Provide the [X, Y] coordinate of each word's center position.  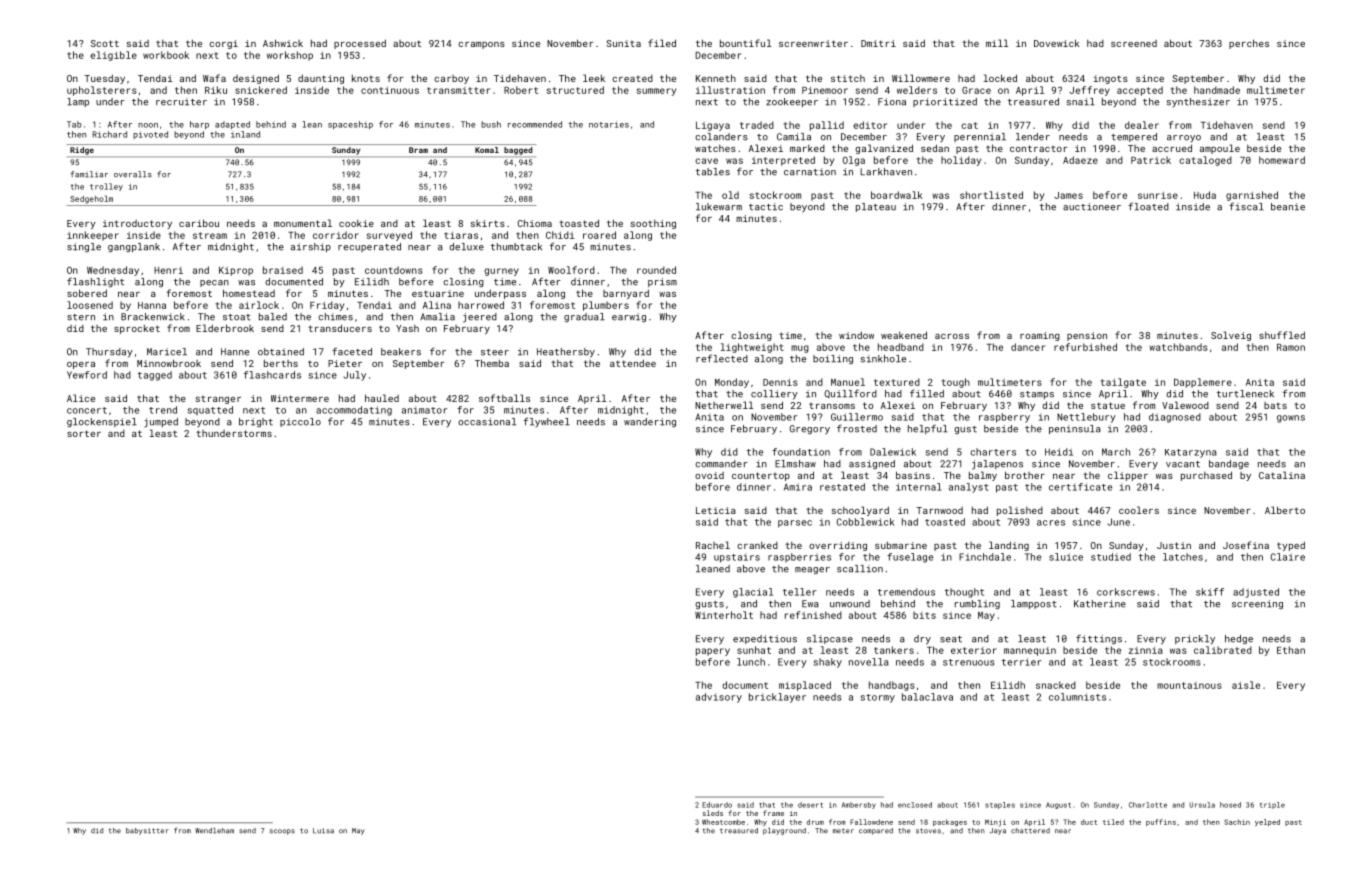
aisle [1246, 685]
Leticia [716, 510]
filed [662, 43]
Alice [81, 398]
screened [1134, 43]
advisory [719, 698]
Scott [105, 43]
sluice [1066, 557]
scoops [282, 832]
